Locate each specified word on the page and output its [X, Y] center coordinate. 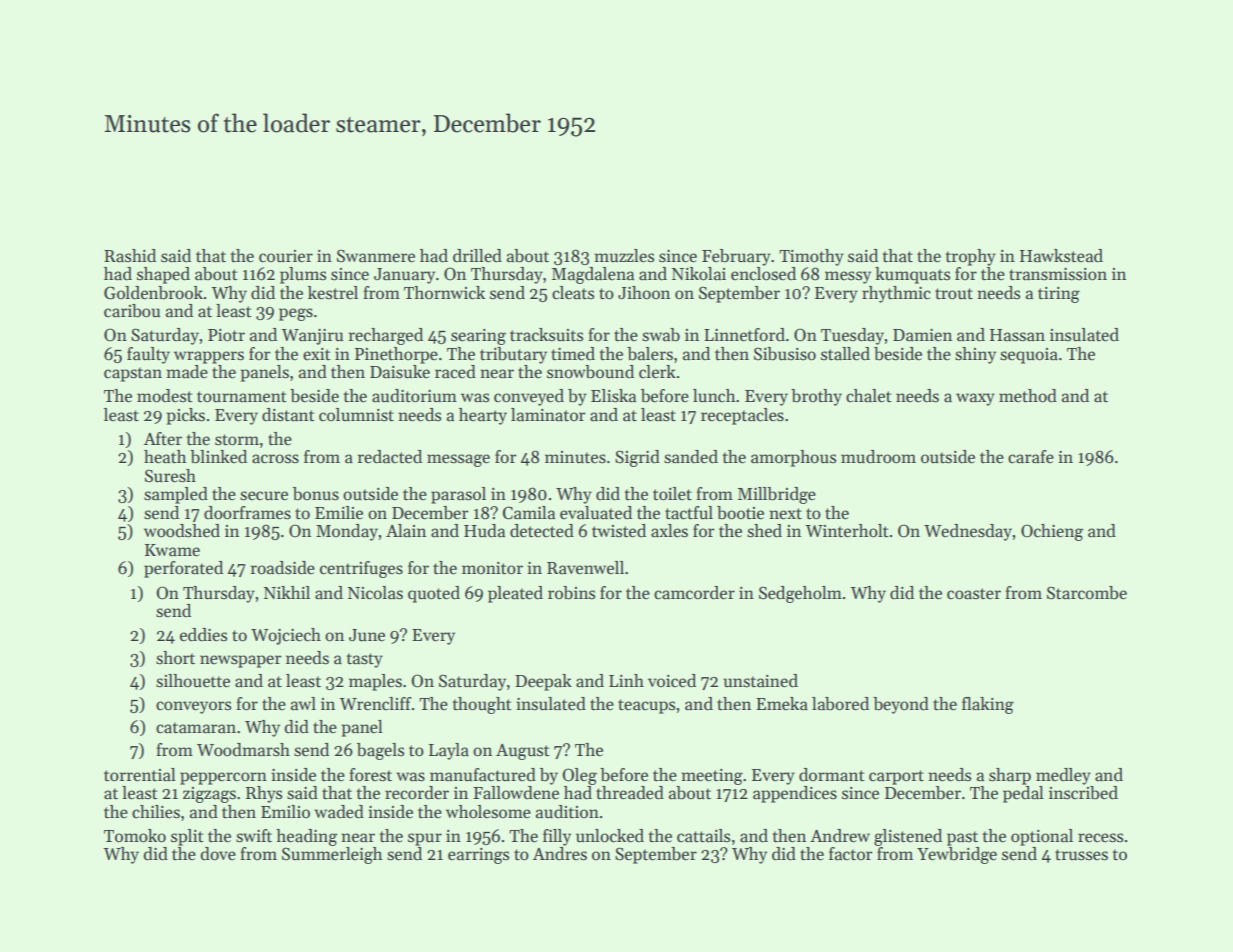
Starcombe [1087, 593]
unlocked [610, 836]
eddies [203, 635]
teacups [646, 706]
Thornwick [444, 293]
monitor [492, 568]
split [187, 837]
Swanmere [376, 256]
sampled [176, 495]
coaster [974, 594]
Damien [922, 335]
